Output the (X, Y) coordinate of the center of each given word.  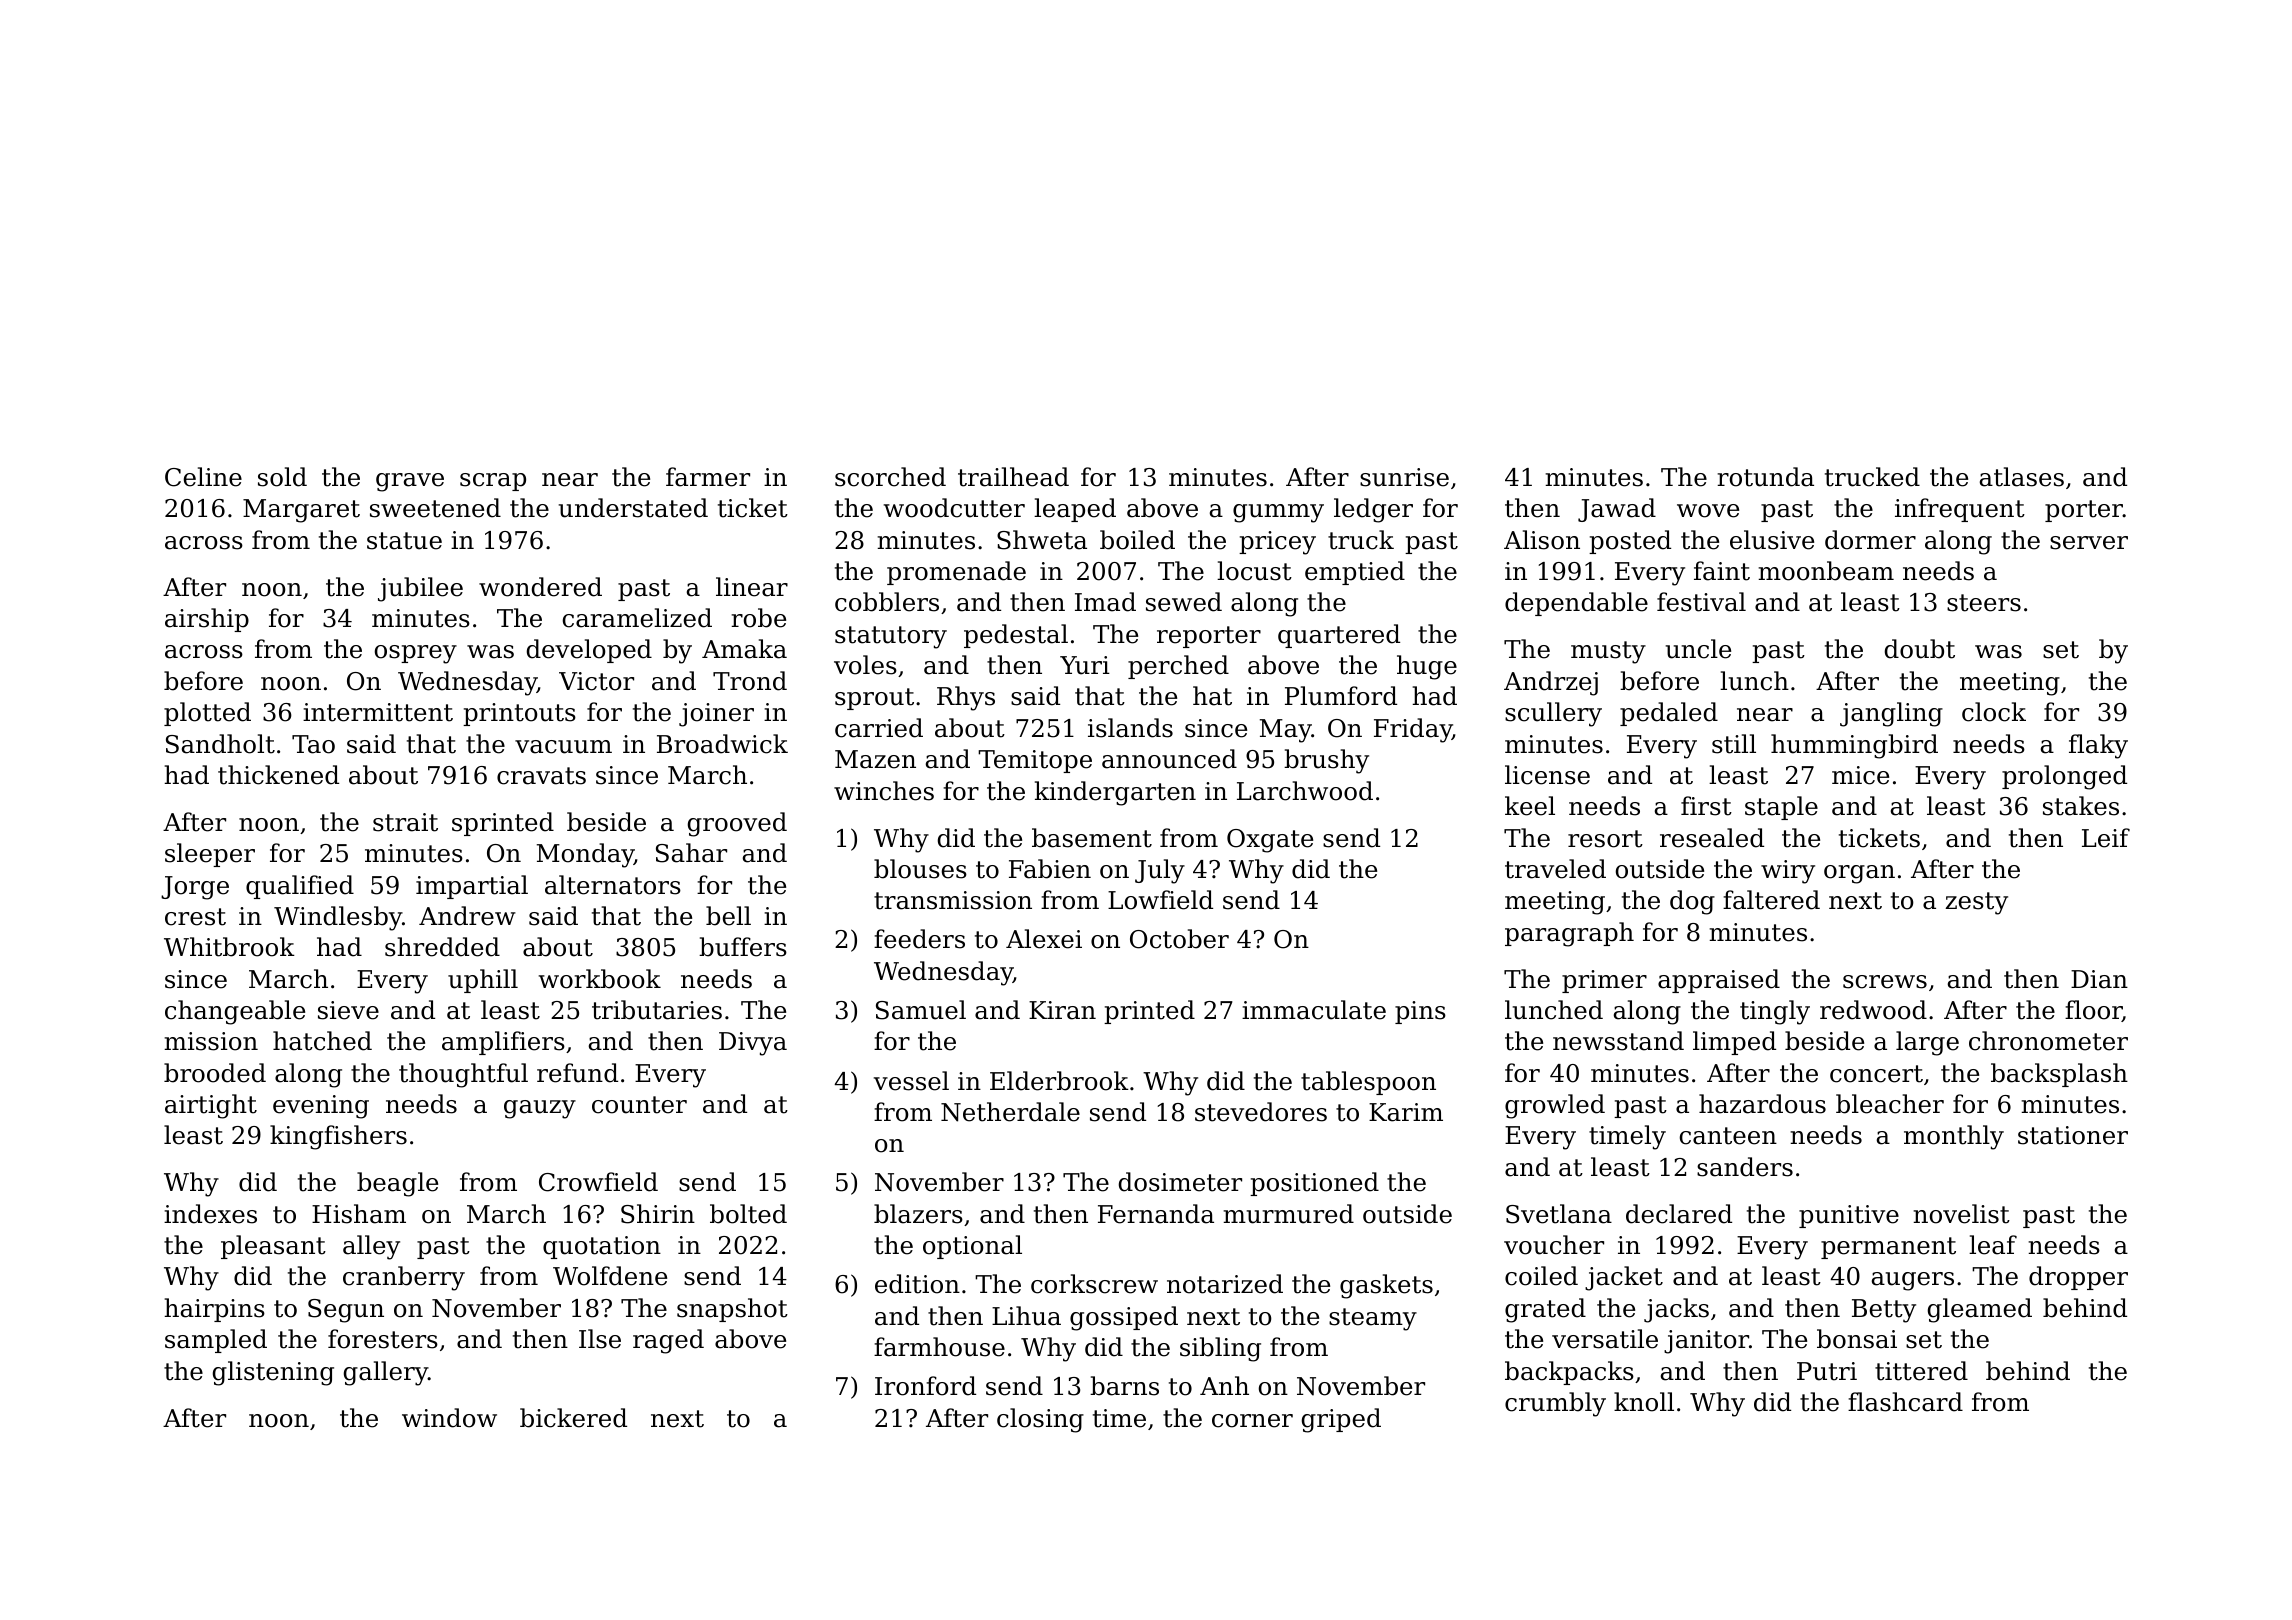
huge (1427, 667)
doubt (1920, 649)
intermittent (378, 712)
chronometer (2048, 1041)
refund (577, 1073)
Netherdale (1010, 1112)
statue (404, 541)
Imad (1105, 602)
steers (1984, 603)
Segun (346, 1311)
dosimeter (1180, 1182)
